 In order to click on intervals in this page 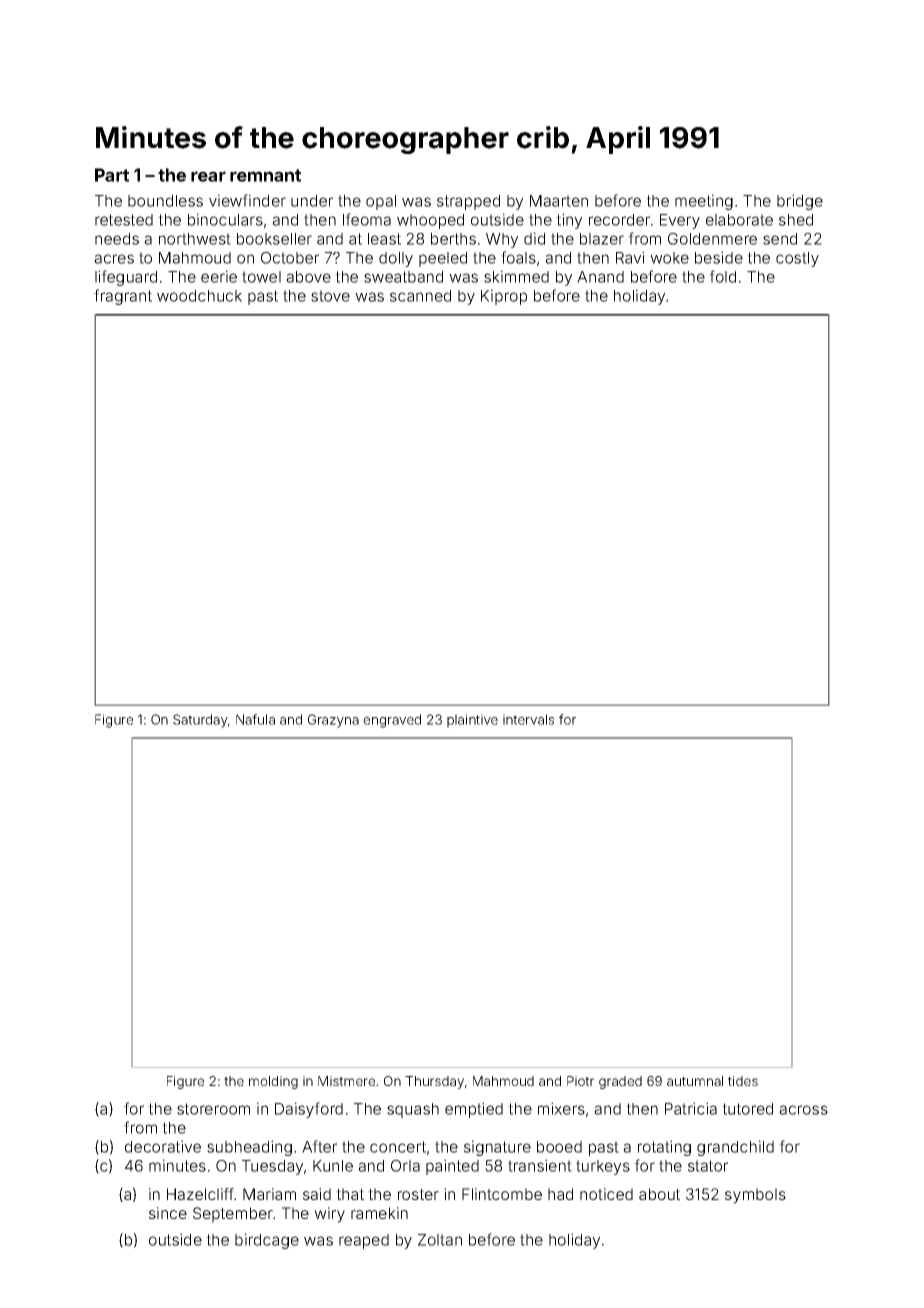, I will do `click(528, 719)`.
